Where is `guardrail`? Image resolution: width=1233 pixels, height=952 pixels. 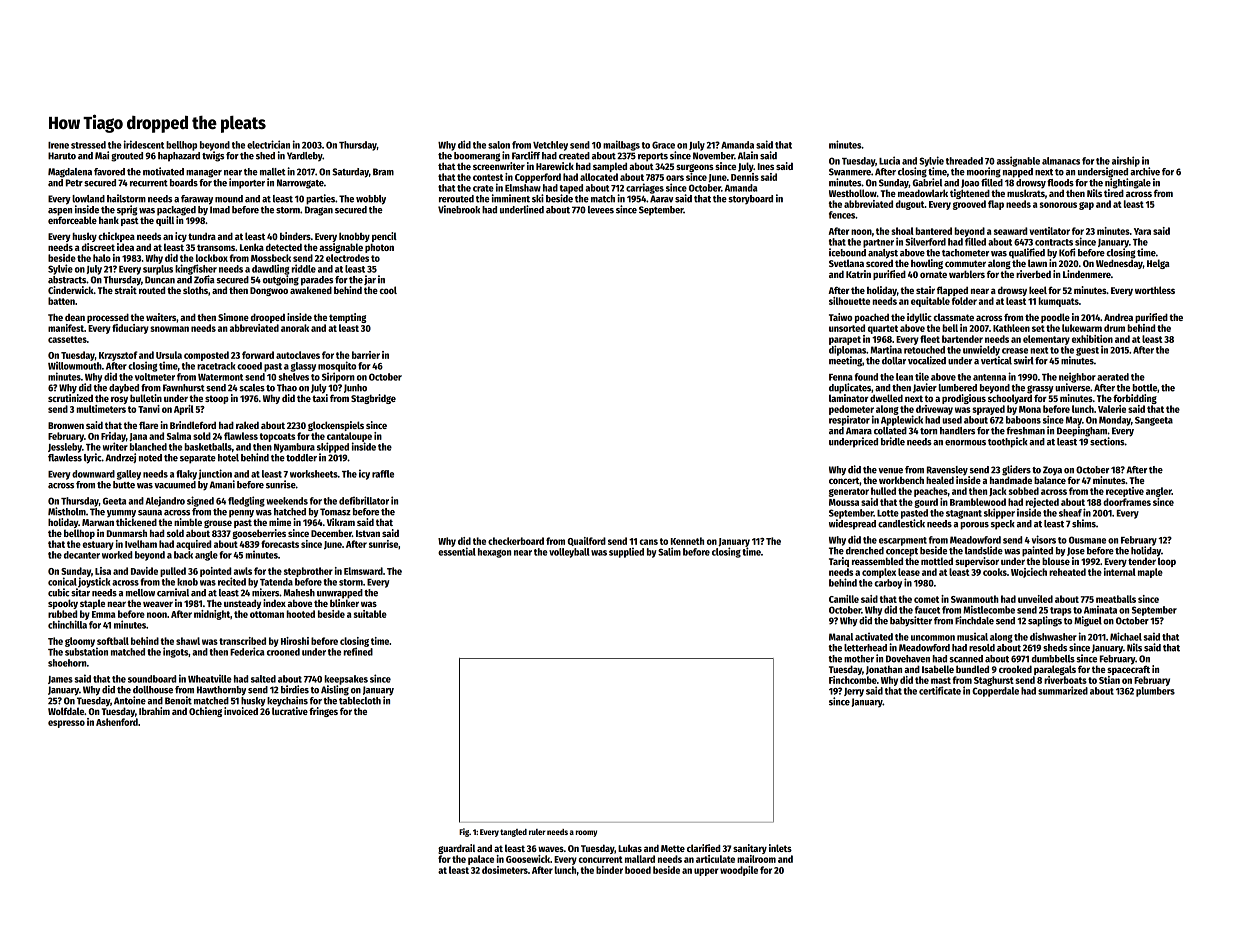
guardrail is located at coordinates (456, 849).
